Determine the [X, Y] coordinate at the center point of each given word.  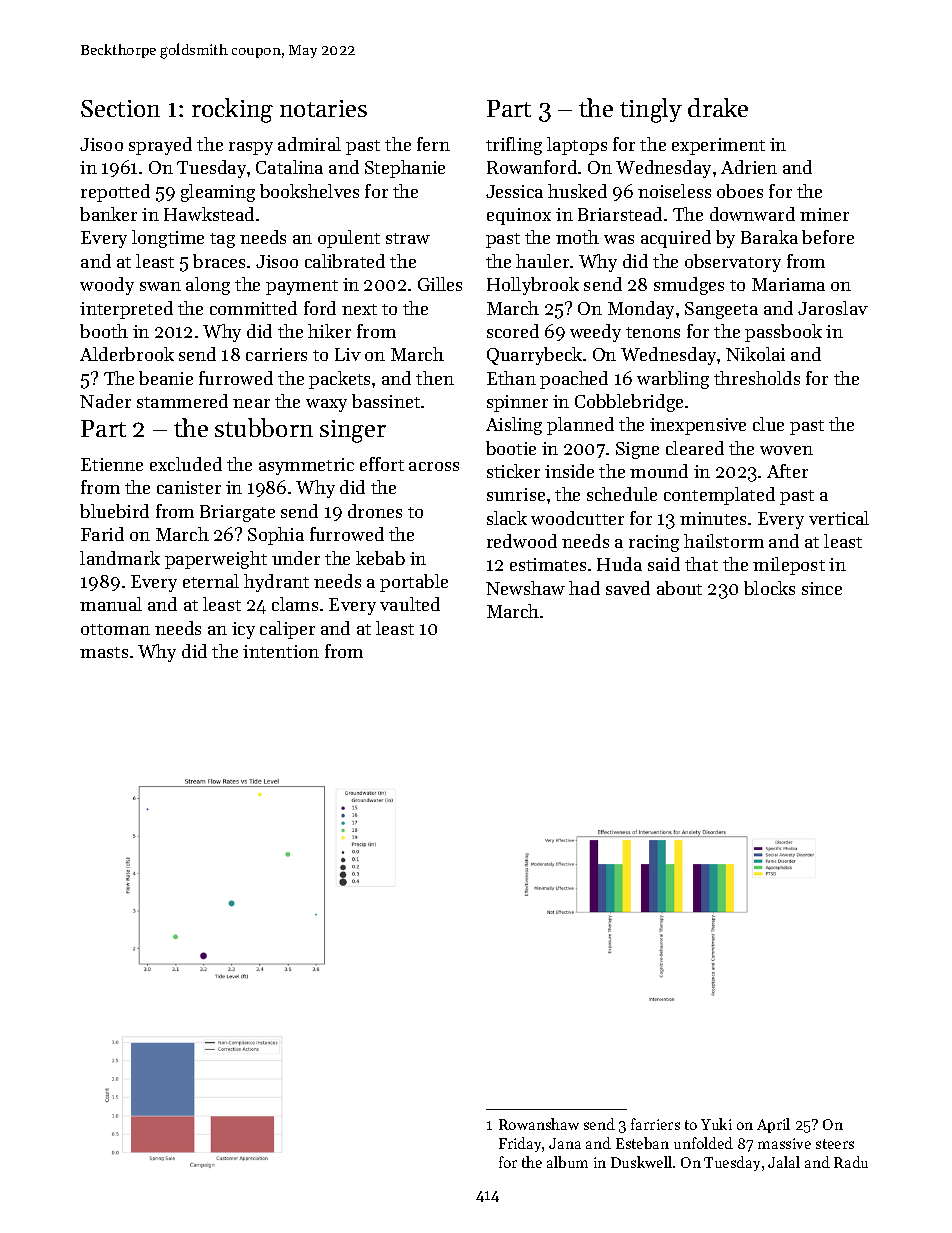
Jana [565, 1143]
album [567, 1162]
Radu [851, 1162]
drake [718, 107]
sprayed [160, 146]
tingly [651, 110]
